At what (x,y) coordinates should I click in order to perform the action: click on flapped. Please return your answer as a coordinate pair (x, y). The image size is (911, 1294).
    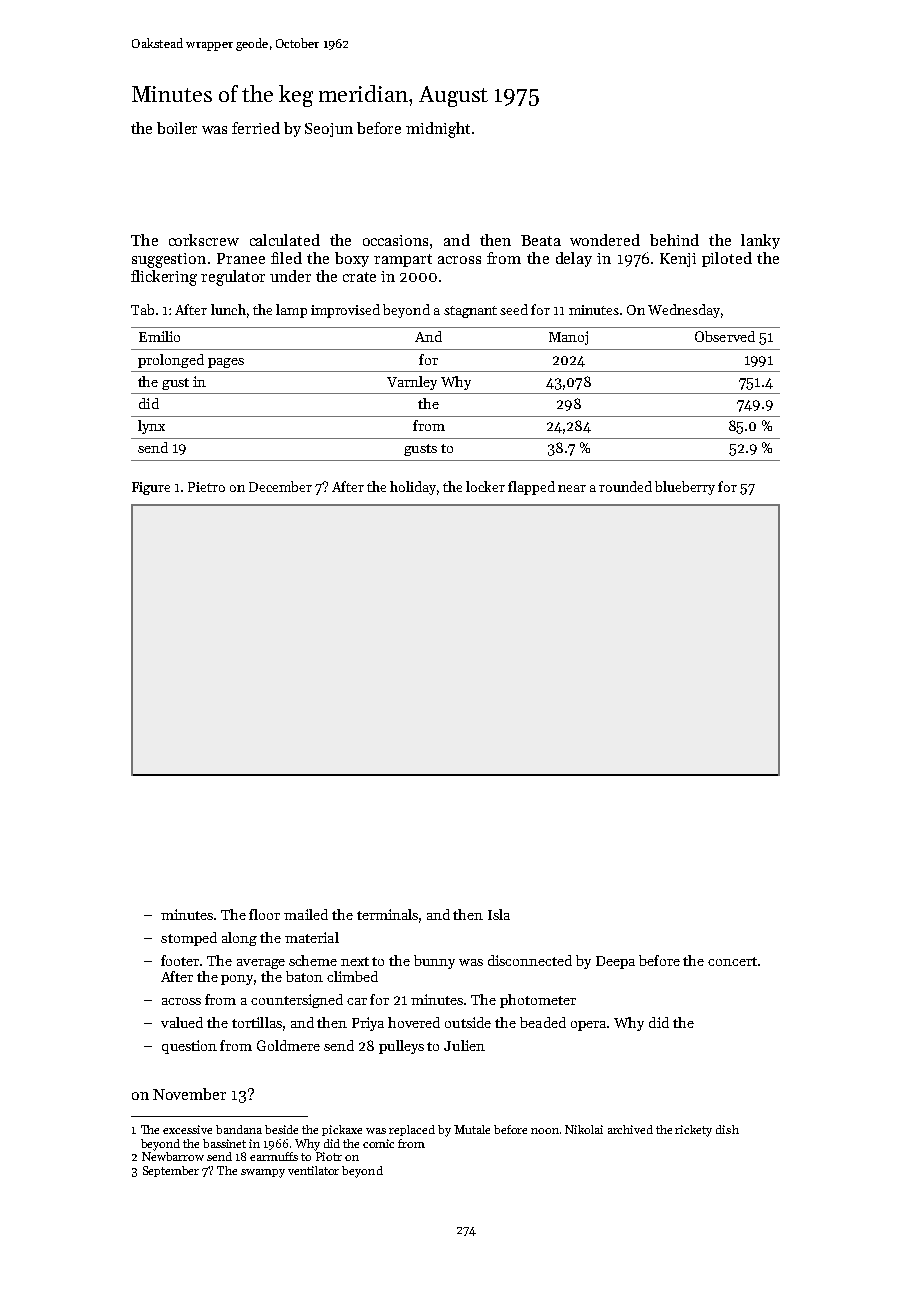
    Looking at the image, I should click on (531, 488).
